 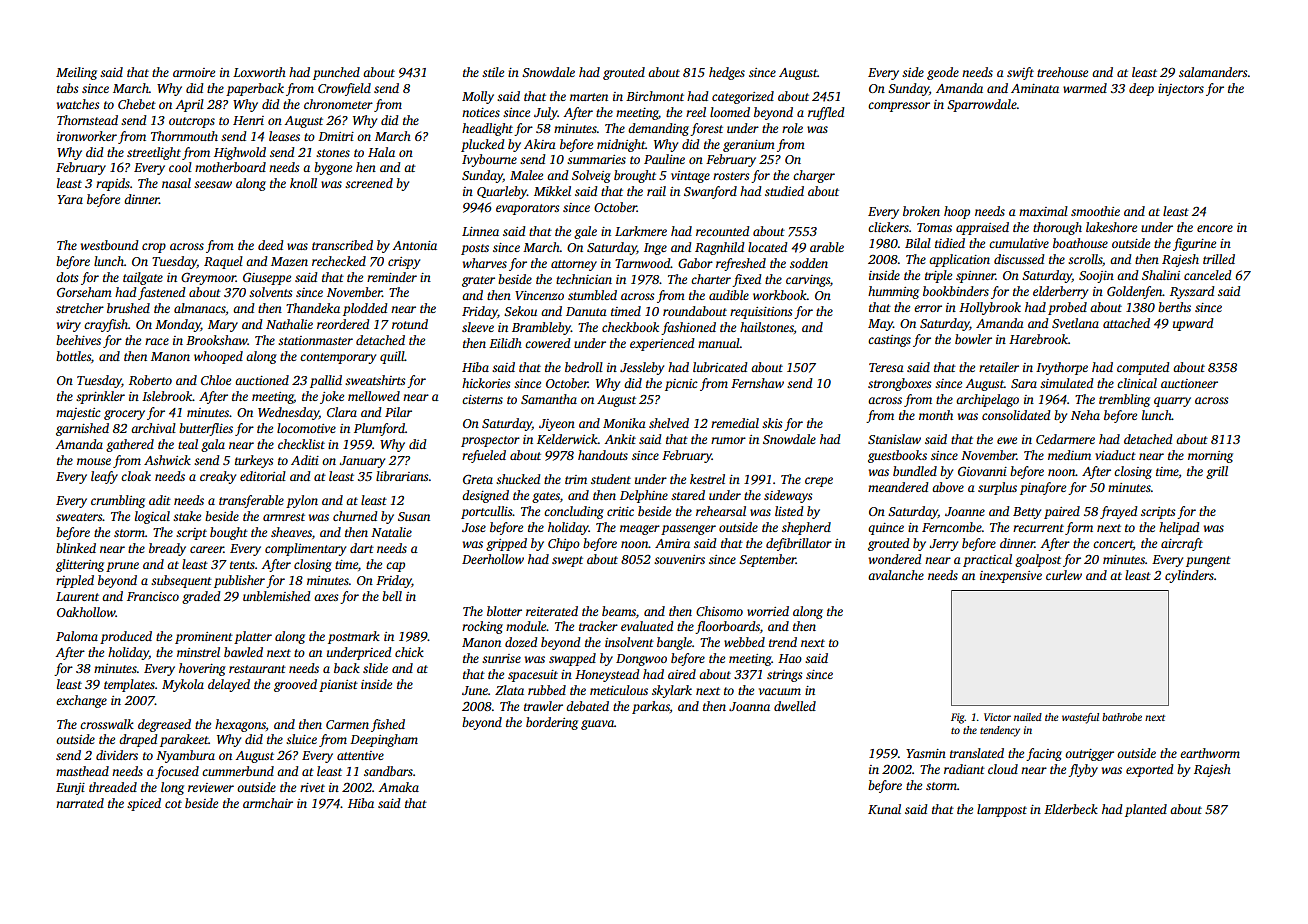 What do you see at coordinates (1062, 368) in the document?
I see `Ivythorpe` at bounding box center [1062, 368].
